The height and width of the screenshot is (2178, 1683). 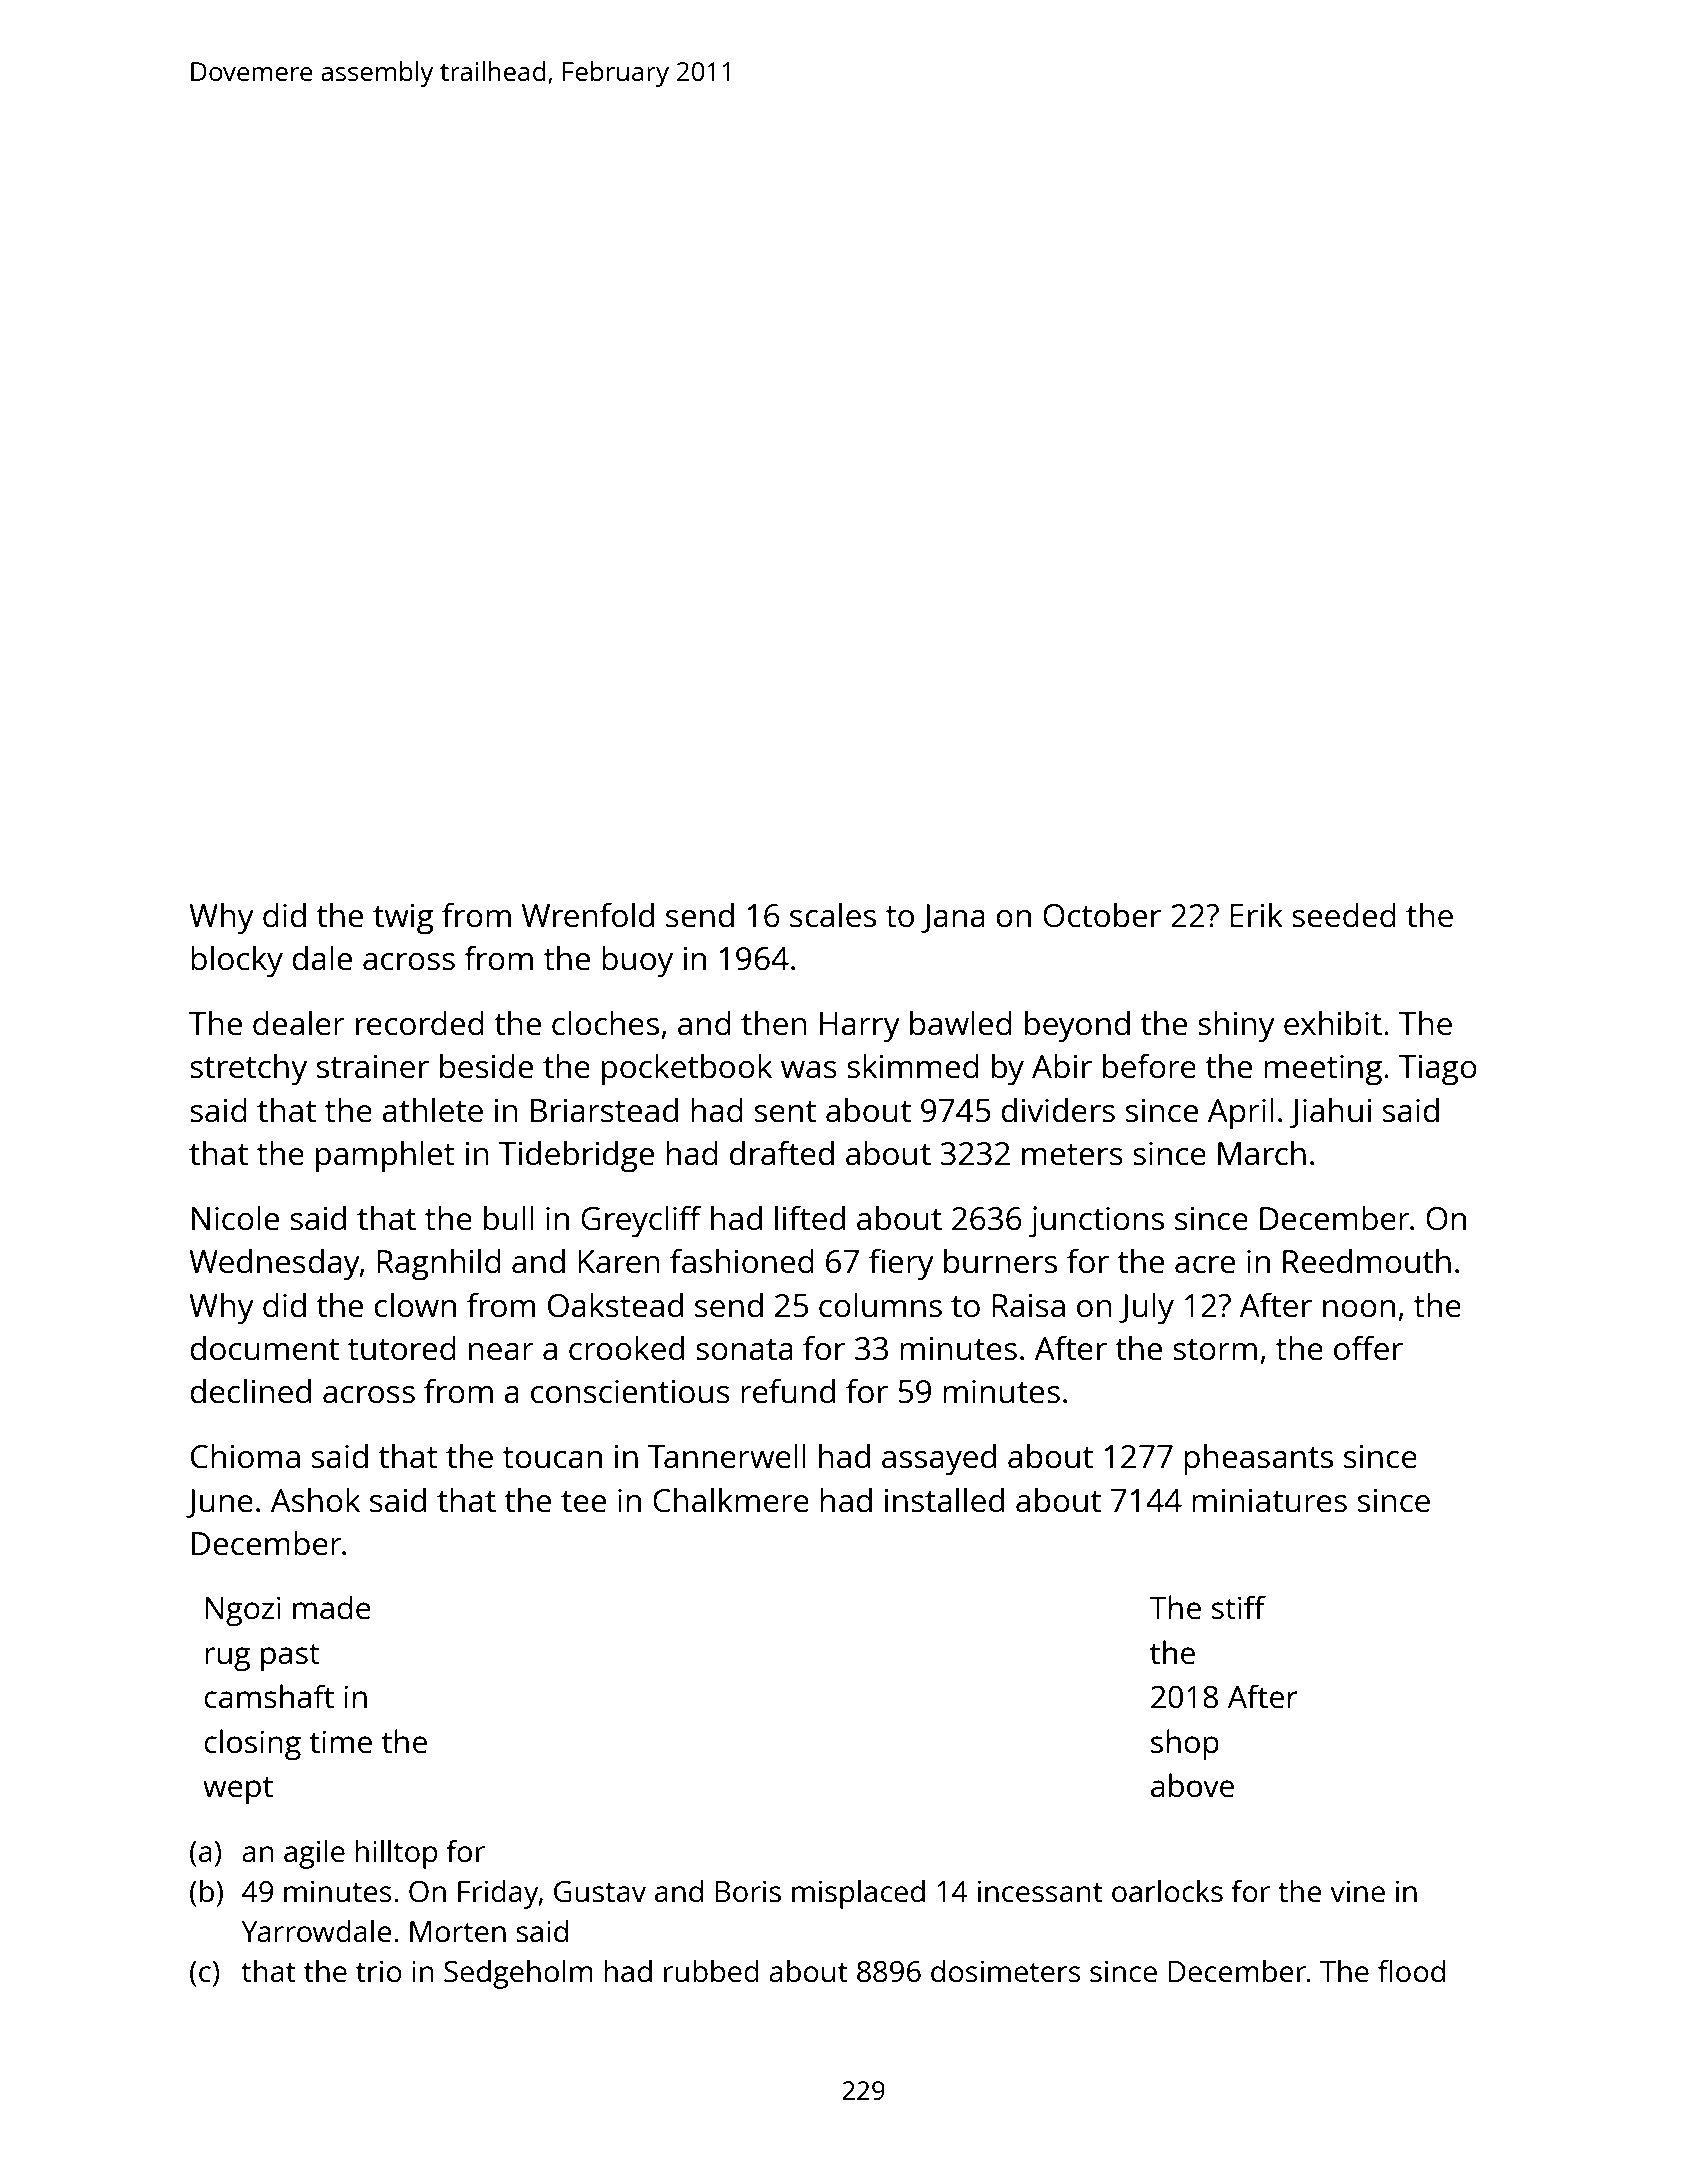 What do you see at coordinates (1236, 1027) in the screenshot?
I see `shiny` at bounding box center [1236, 1027].
